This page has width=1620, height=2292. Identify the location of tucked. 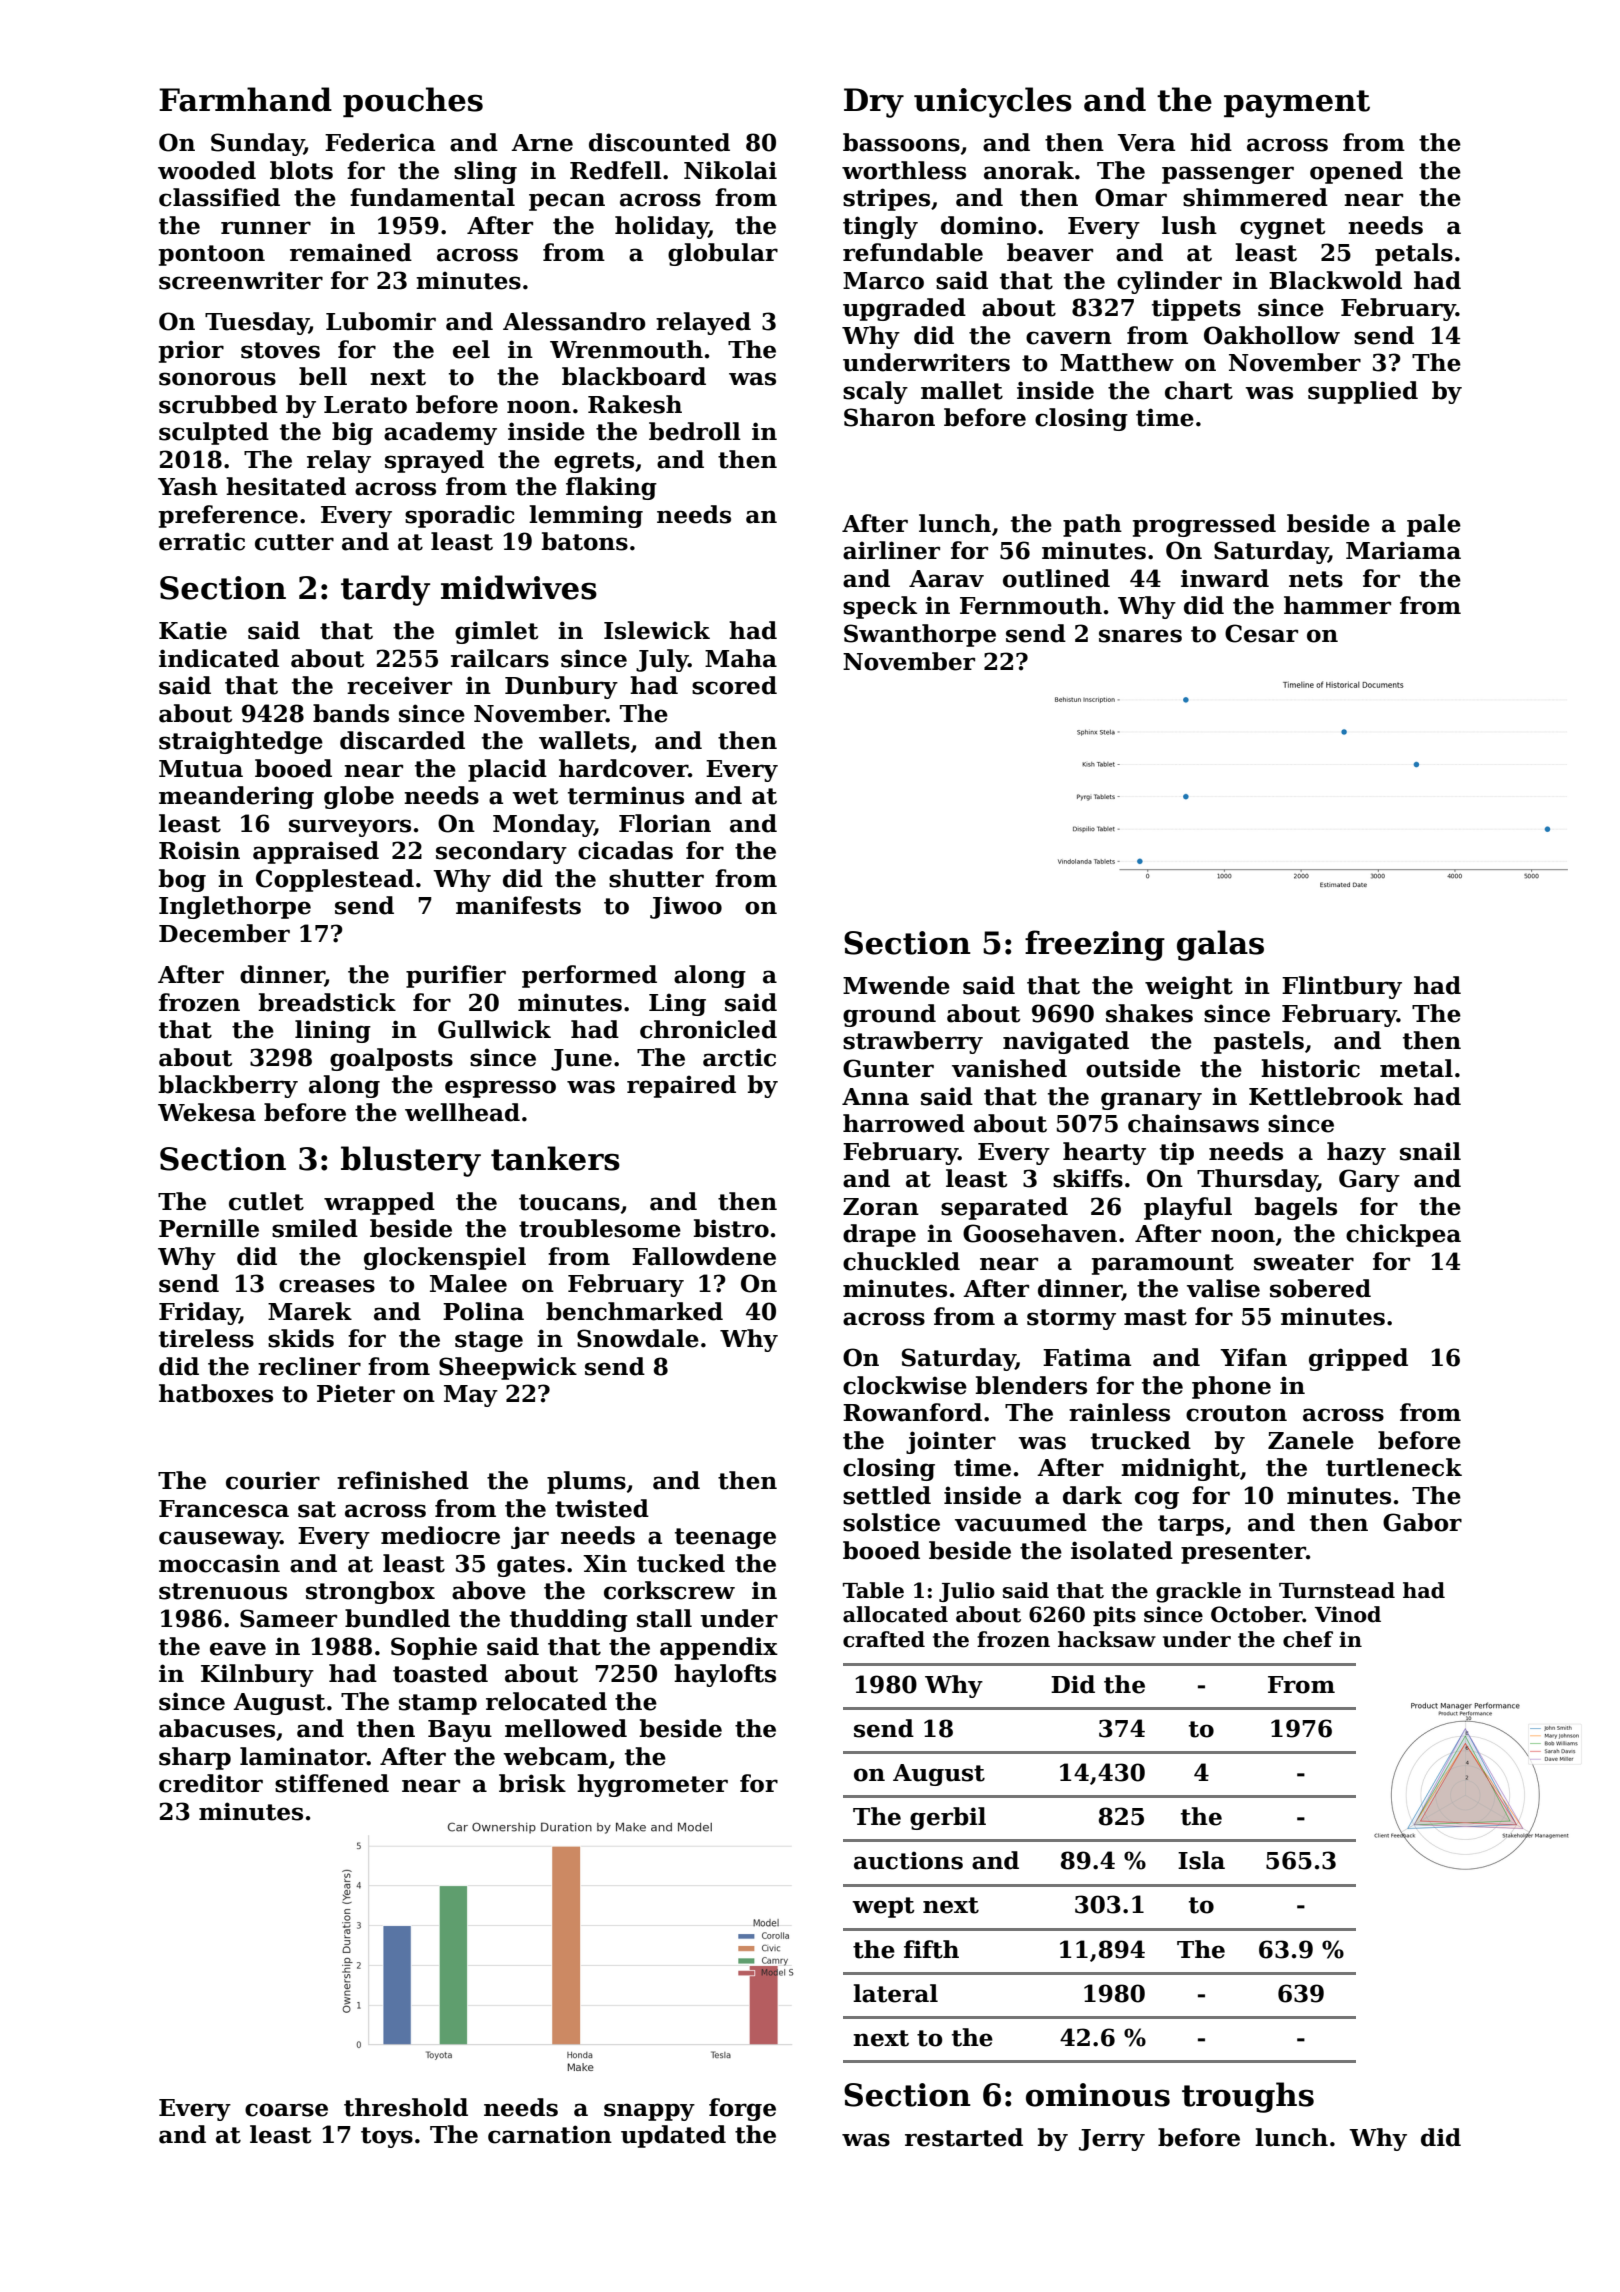
(681, 1563).
